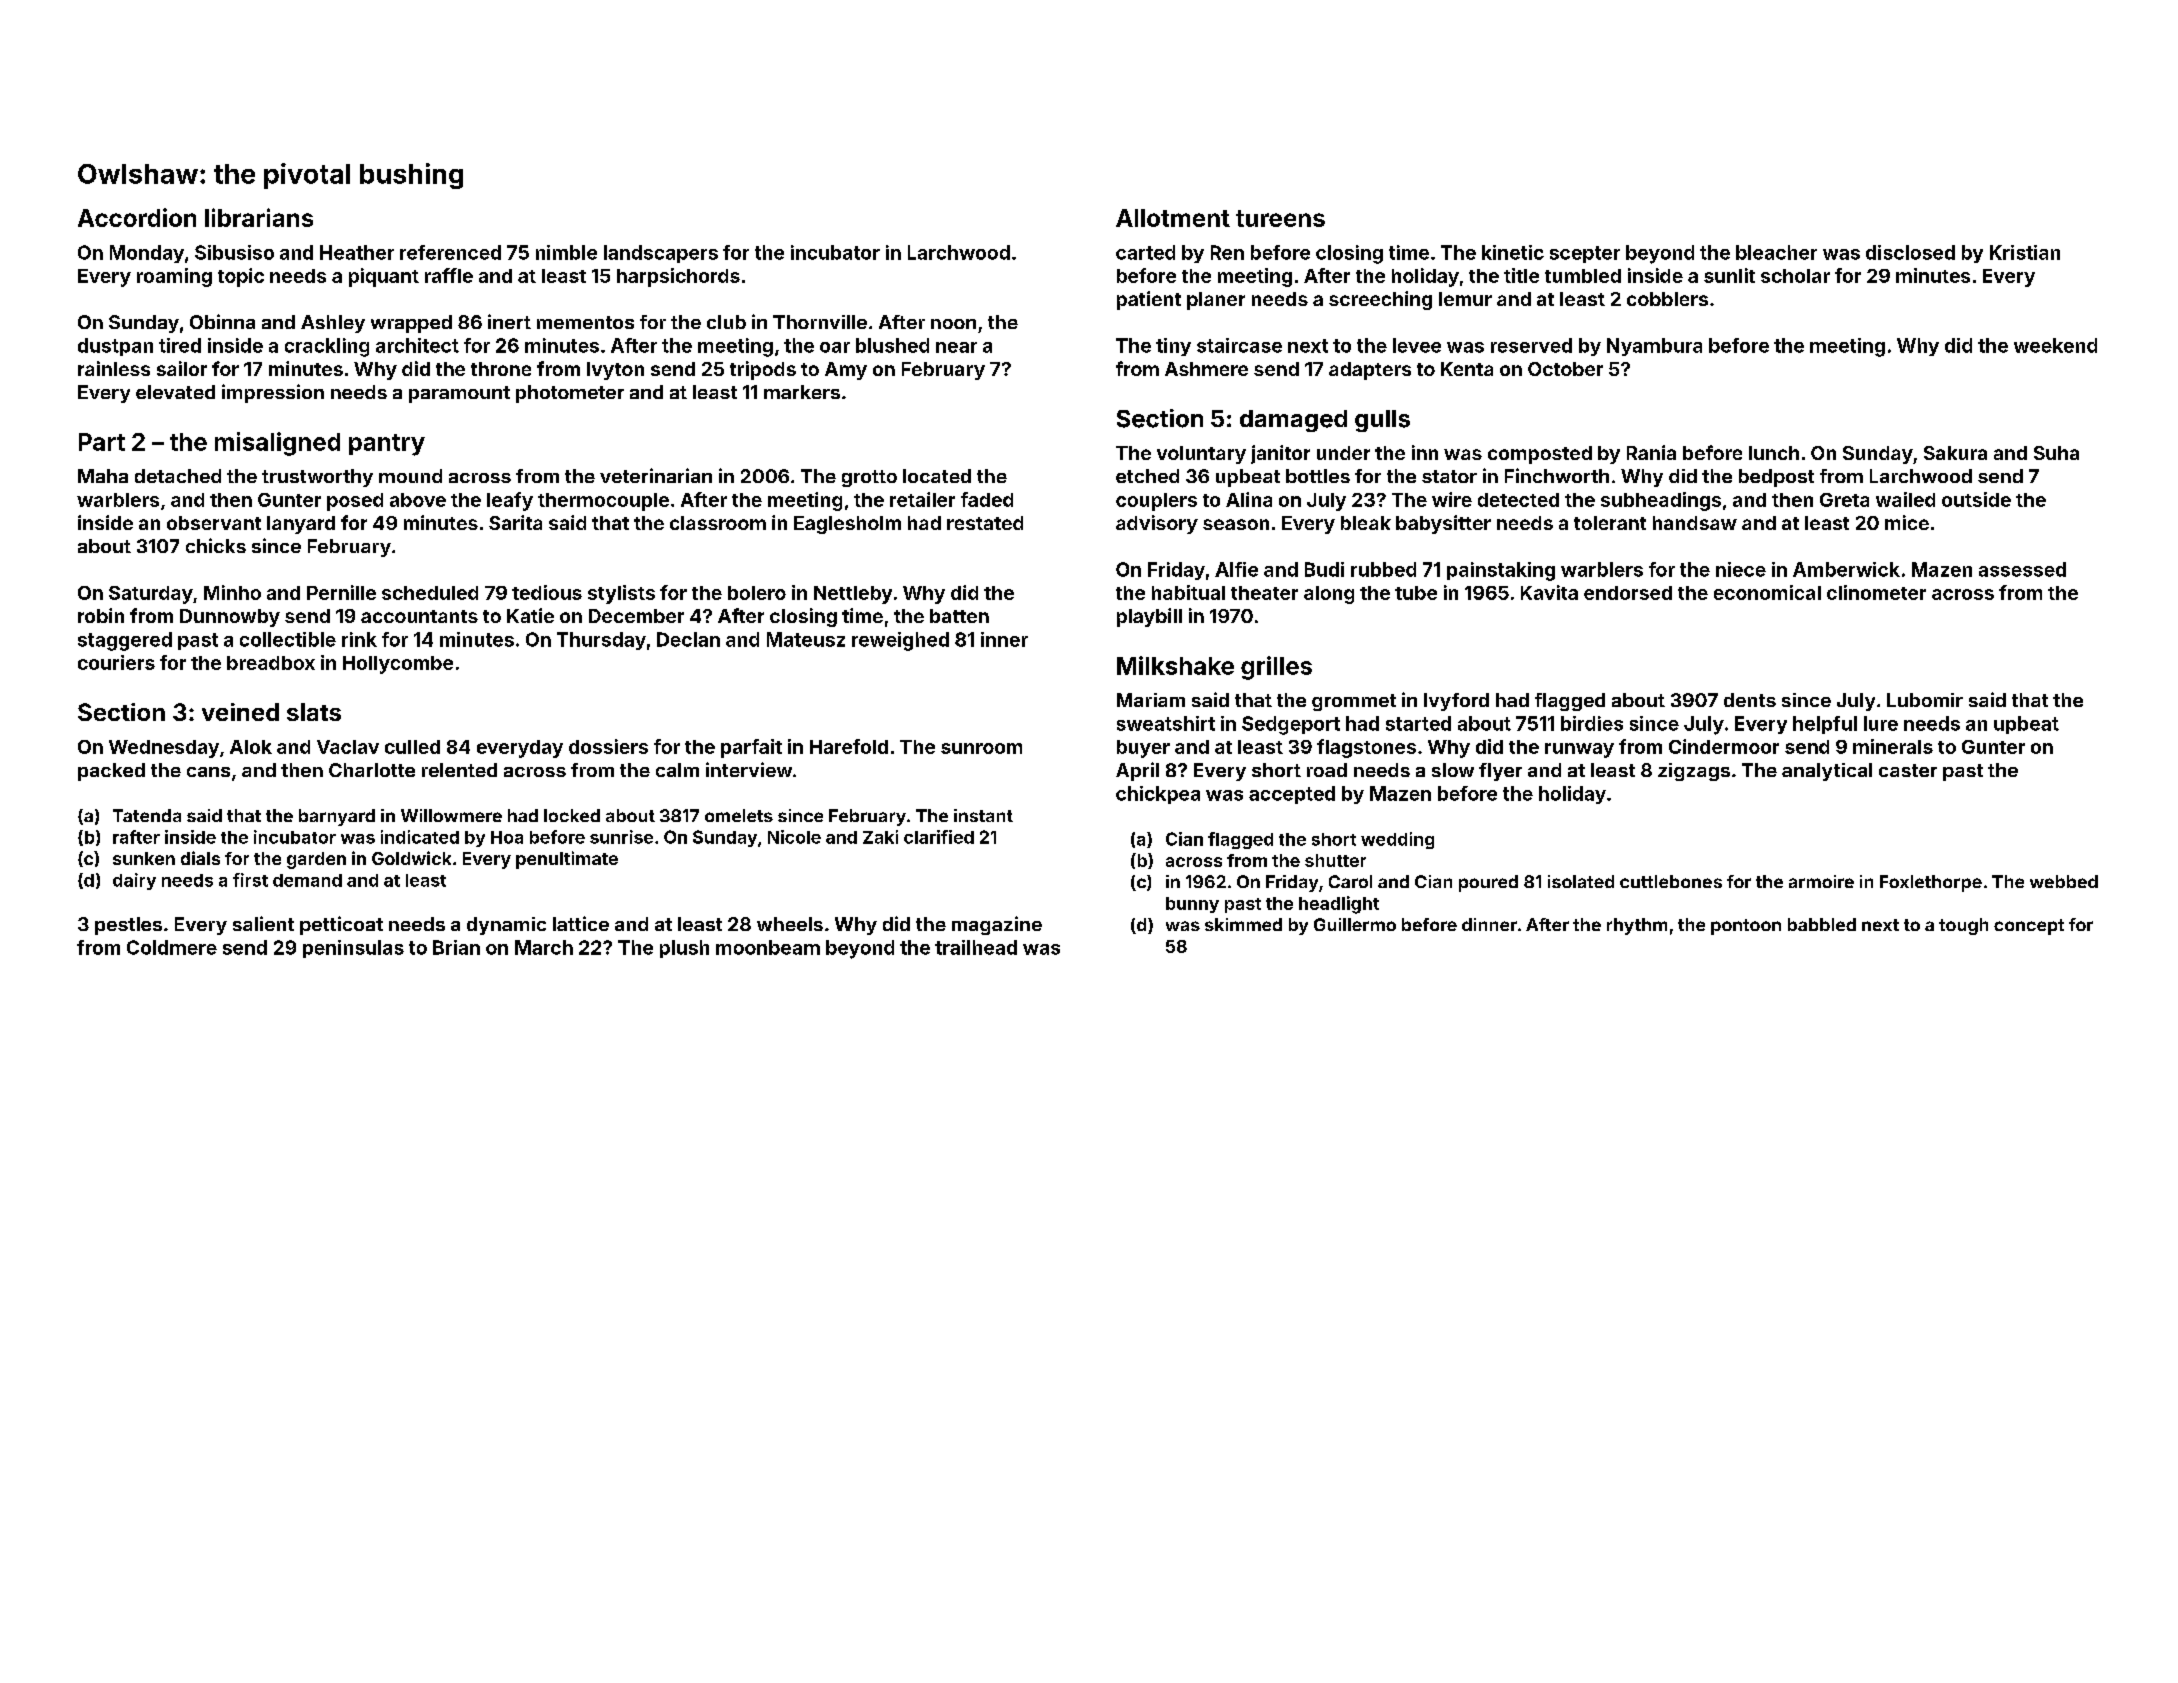 This page has width=2178, height=1683. Describe the element at coordinates (1280, 218) in the page. I see `tureens` at that location.
